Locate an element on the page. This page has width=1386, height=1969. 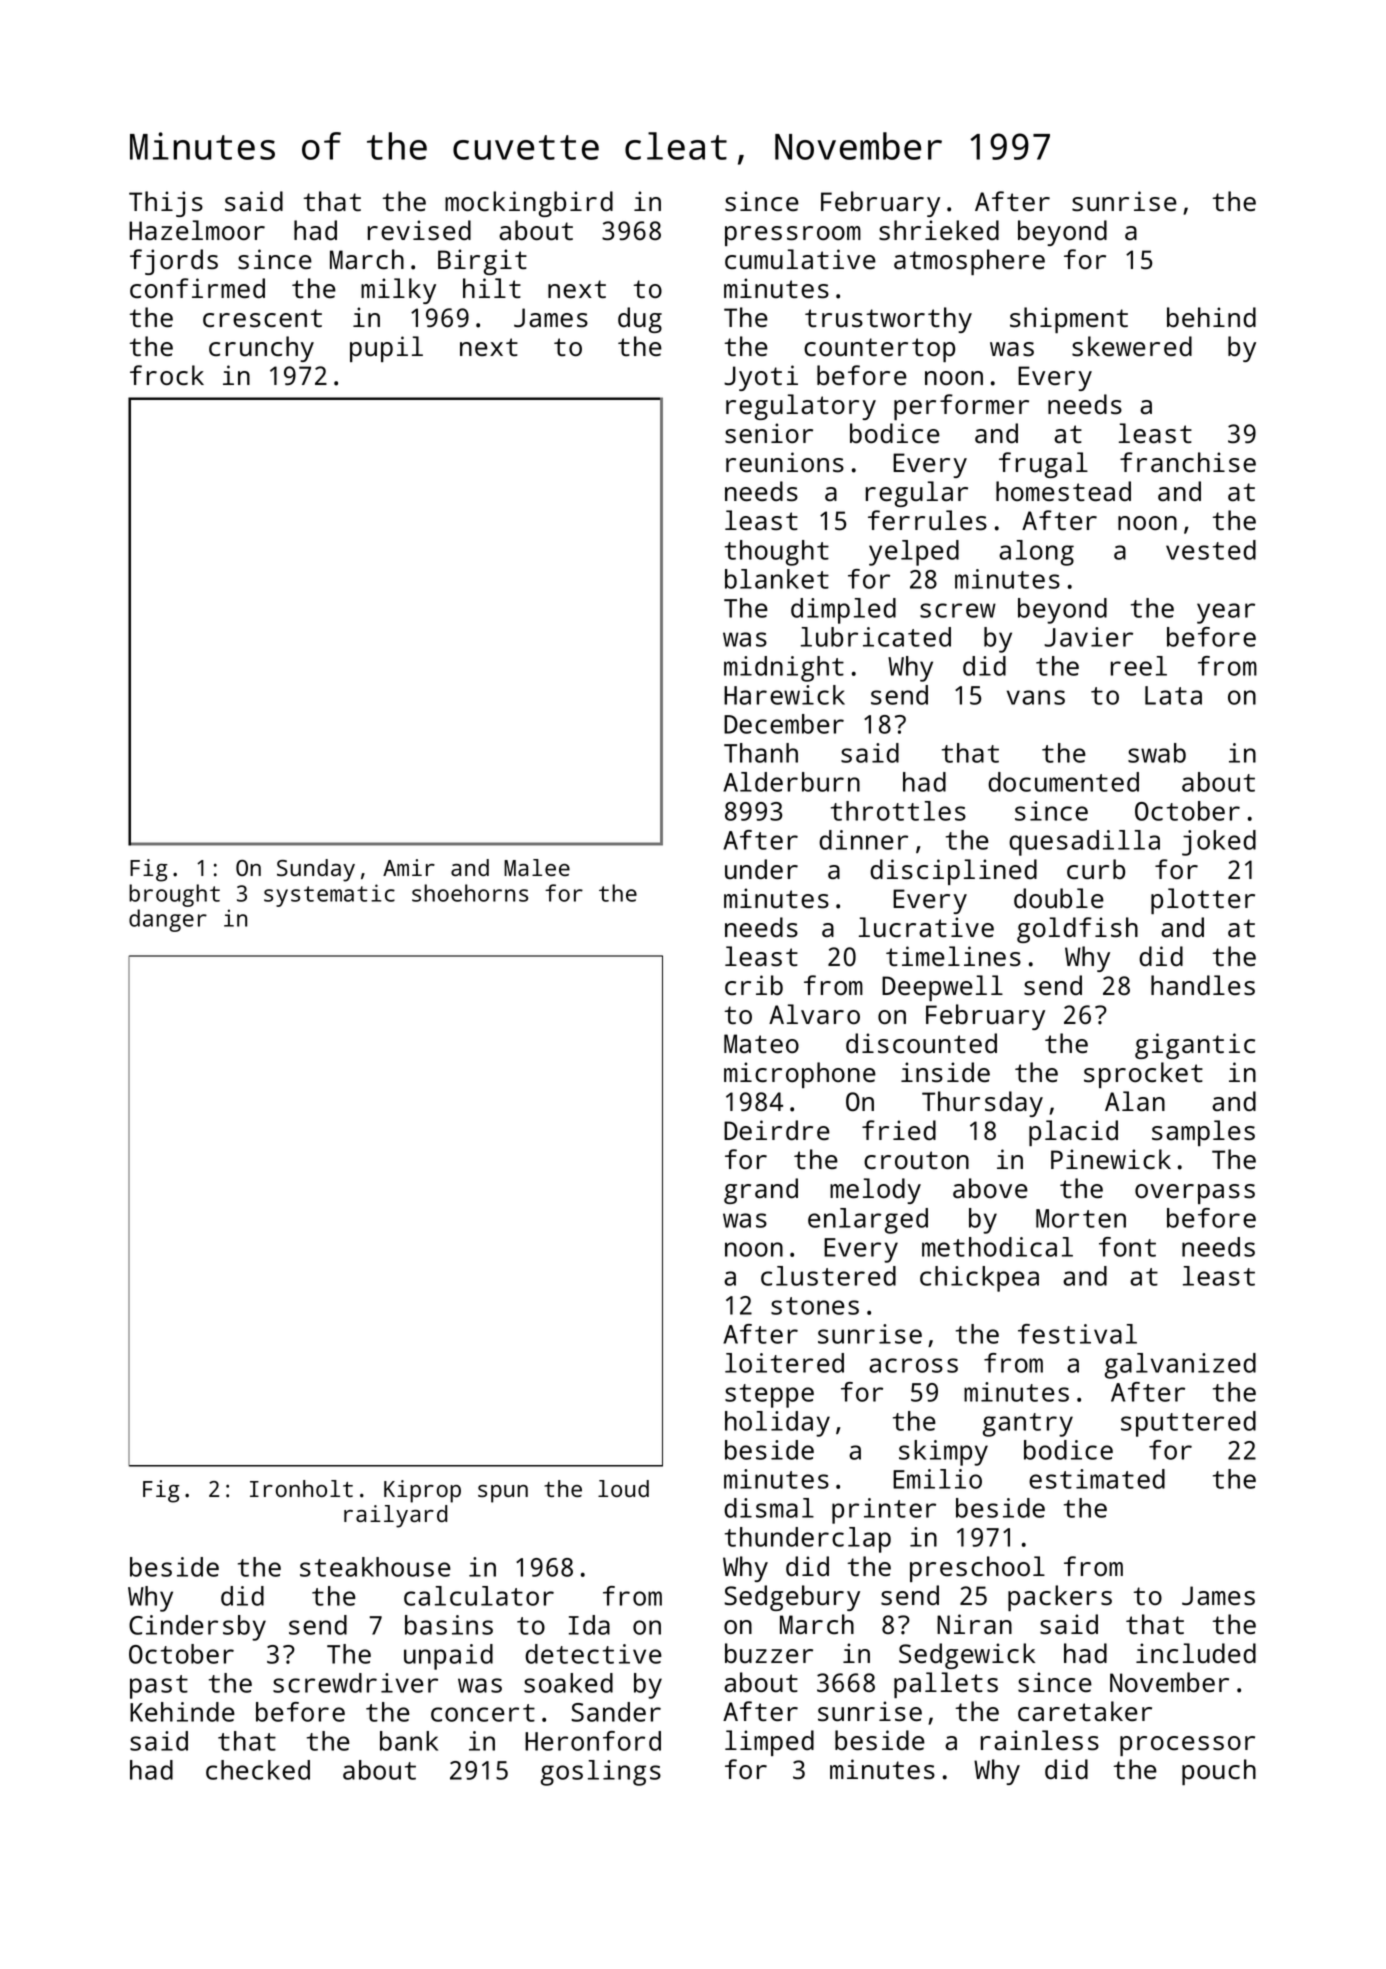
joked is located at coordinates (1219, 843).
